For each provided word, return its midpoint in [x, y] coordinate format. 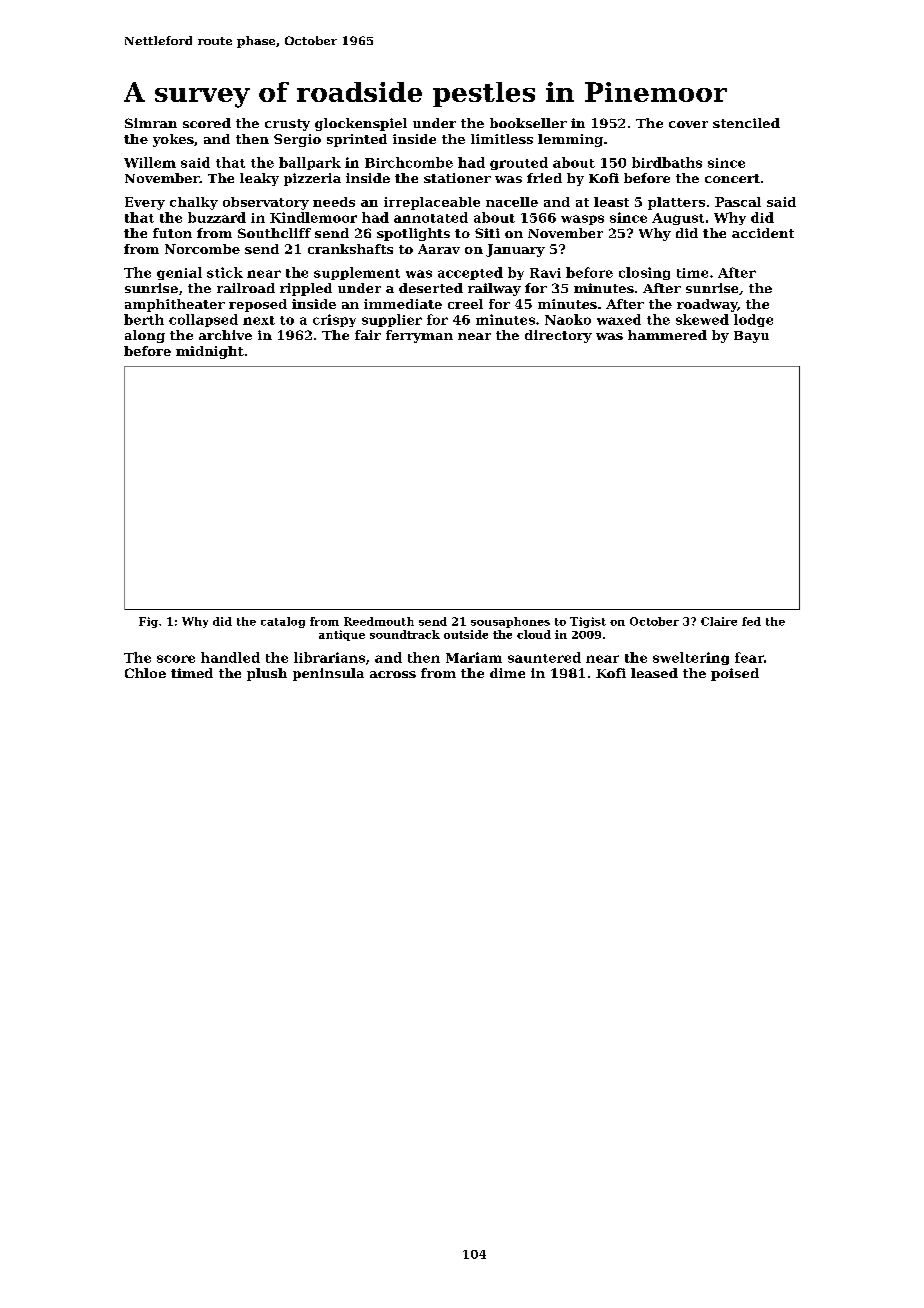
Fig [148, 622]
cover [688, 124]
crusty [287, 125]
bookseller [528, 123]
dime [507, 673]
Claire [719, 621]
